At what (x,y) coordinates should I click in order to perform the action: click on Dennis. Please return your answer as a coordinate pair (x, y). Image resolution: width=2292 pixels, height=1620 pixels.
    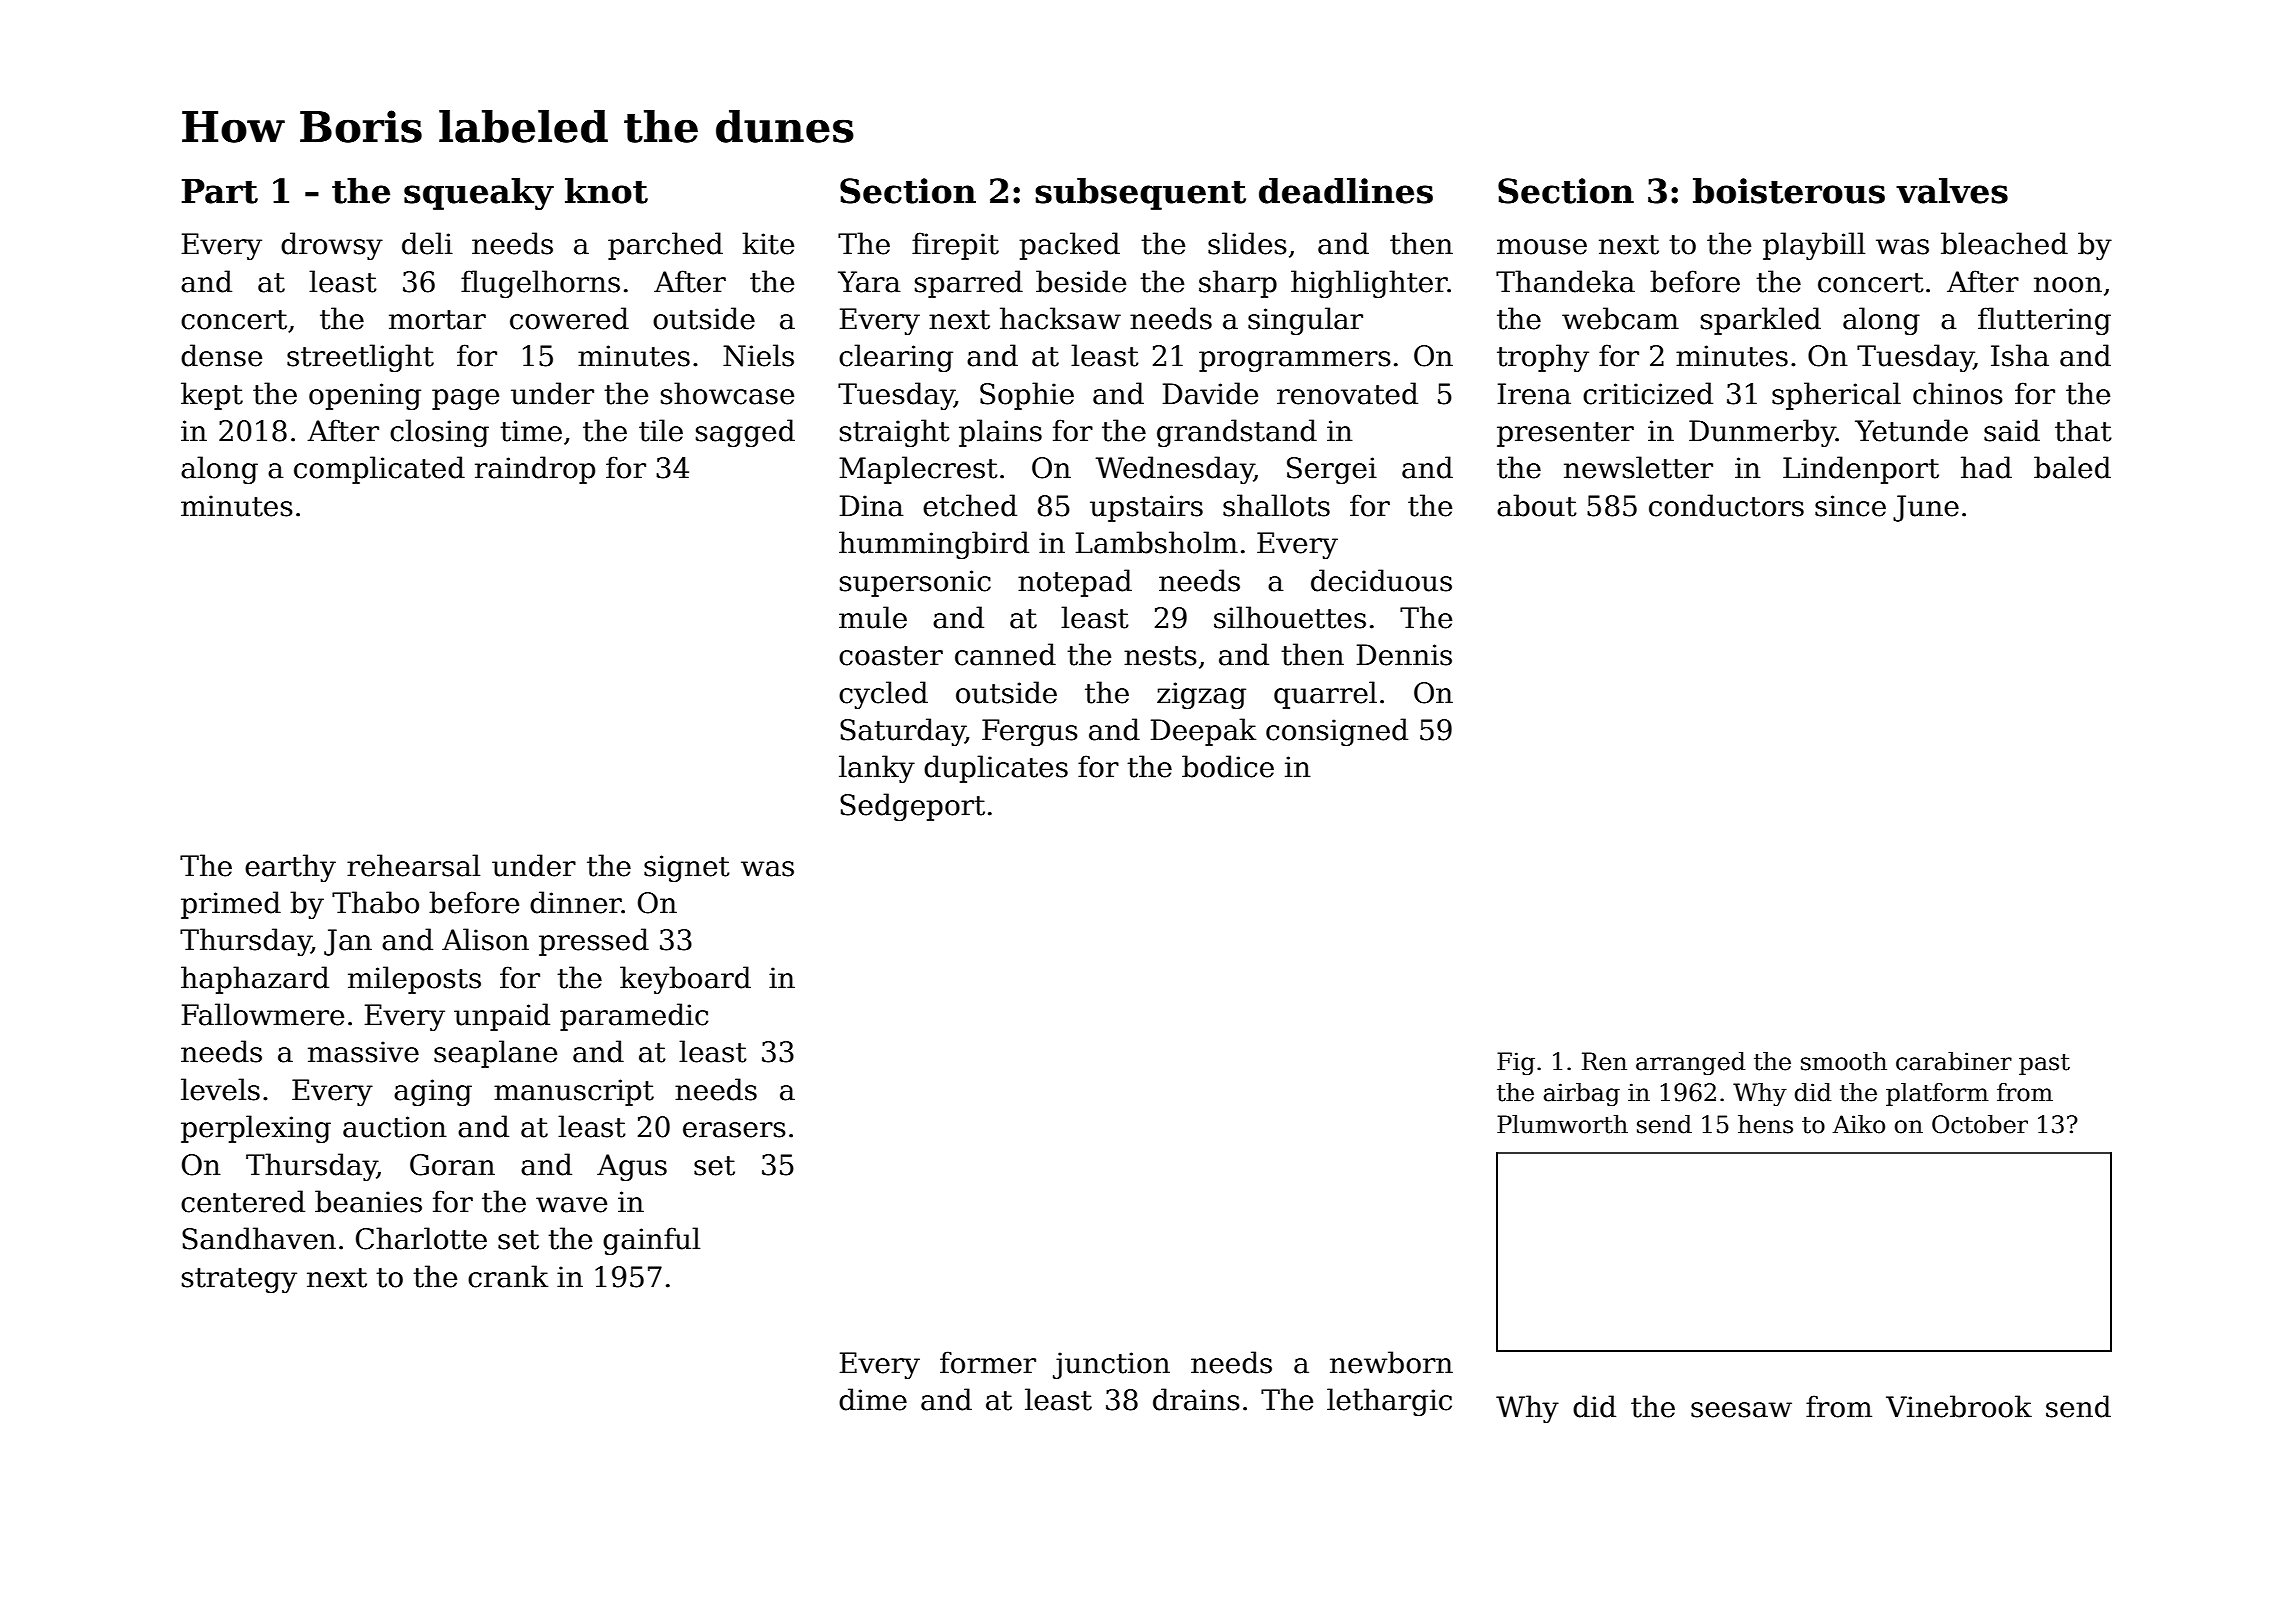
    Looking at the image, I should click on (1404, 655).
